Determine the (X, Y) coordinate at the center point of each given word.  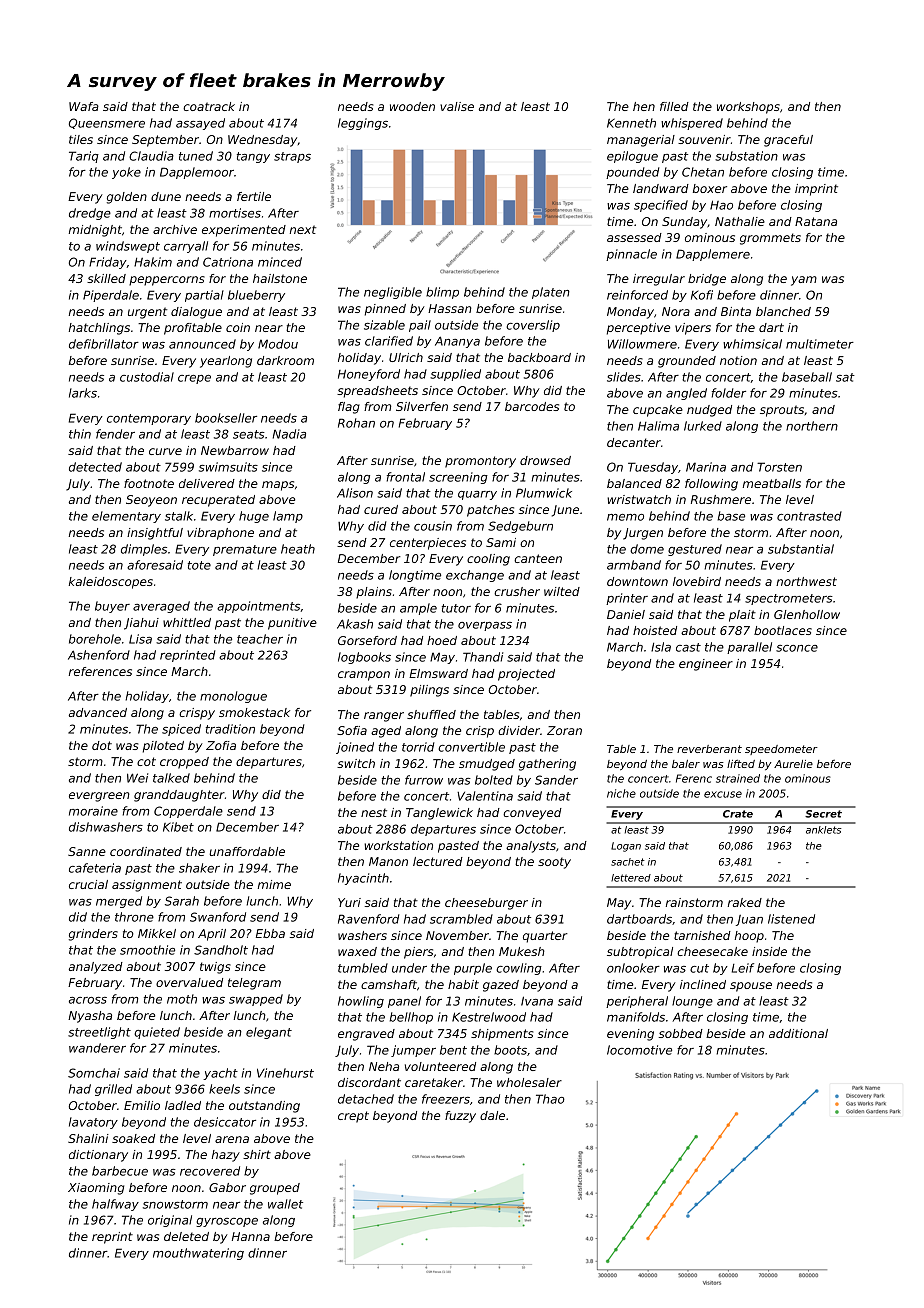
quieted (157, 1033)
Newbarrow (235, 450)
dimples (144, 550)
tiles (81, 139)
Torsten (779, 467)
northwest (806, 581)
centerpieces (428, 544)
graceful (788, 141)
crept (353, 1117)
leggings (363, 124)
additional (798, 1033)
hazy (226, 1156)
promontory (480, 462)
